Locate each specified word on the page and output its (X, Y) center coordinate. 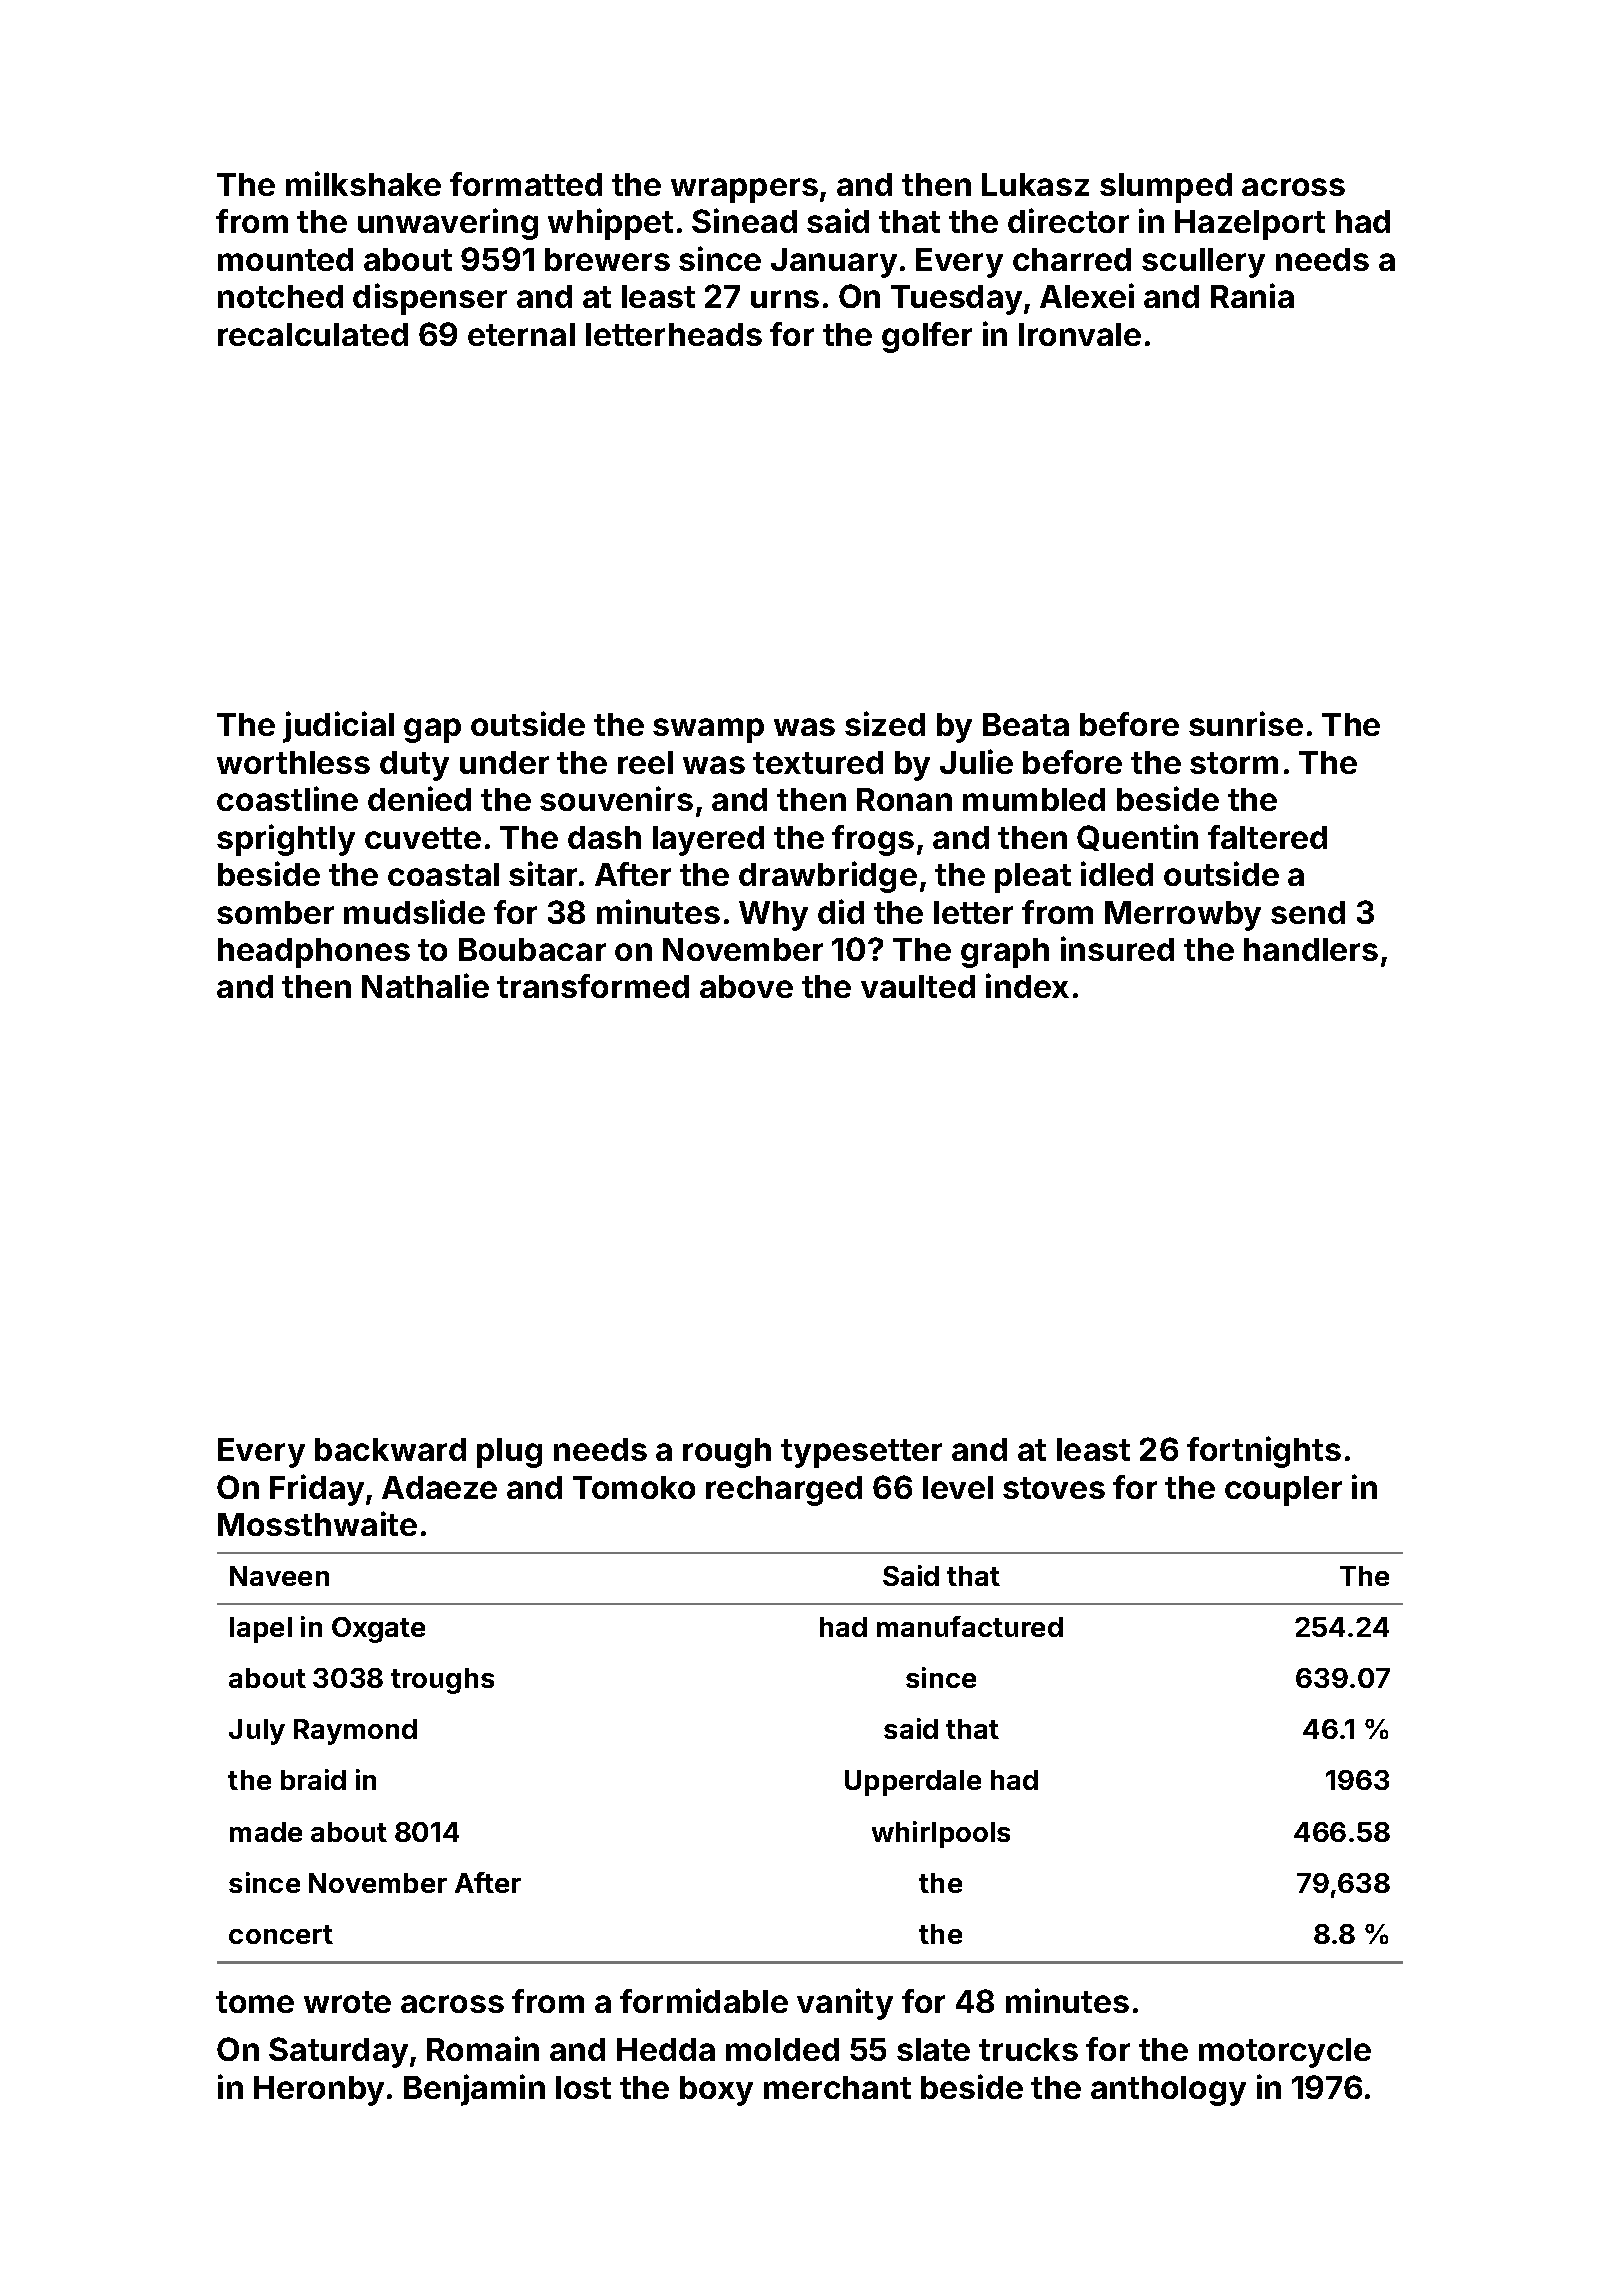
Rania (1252, 295)
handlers (1311, 949)
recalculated (313, 334)
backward (390, 1449)
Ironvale (1080, 334)
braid (313, 1779)
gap (432, 730)
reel (645, 762)
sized (885, 723)
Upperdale (913, 1783)
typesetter (861, 1453)
